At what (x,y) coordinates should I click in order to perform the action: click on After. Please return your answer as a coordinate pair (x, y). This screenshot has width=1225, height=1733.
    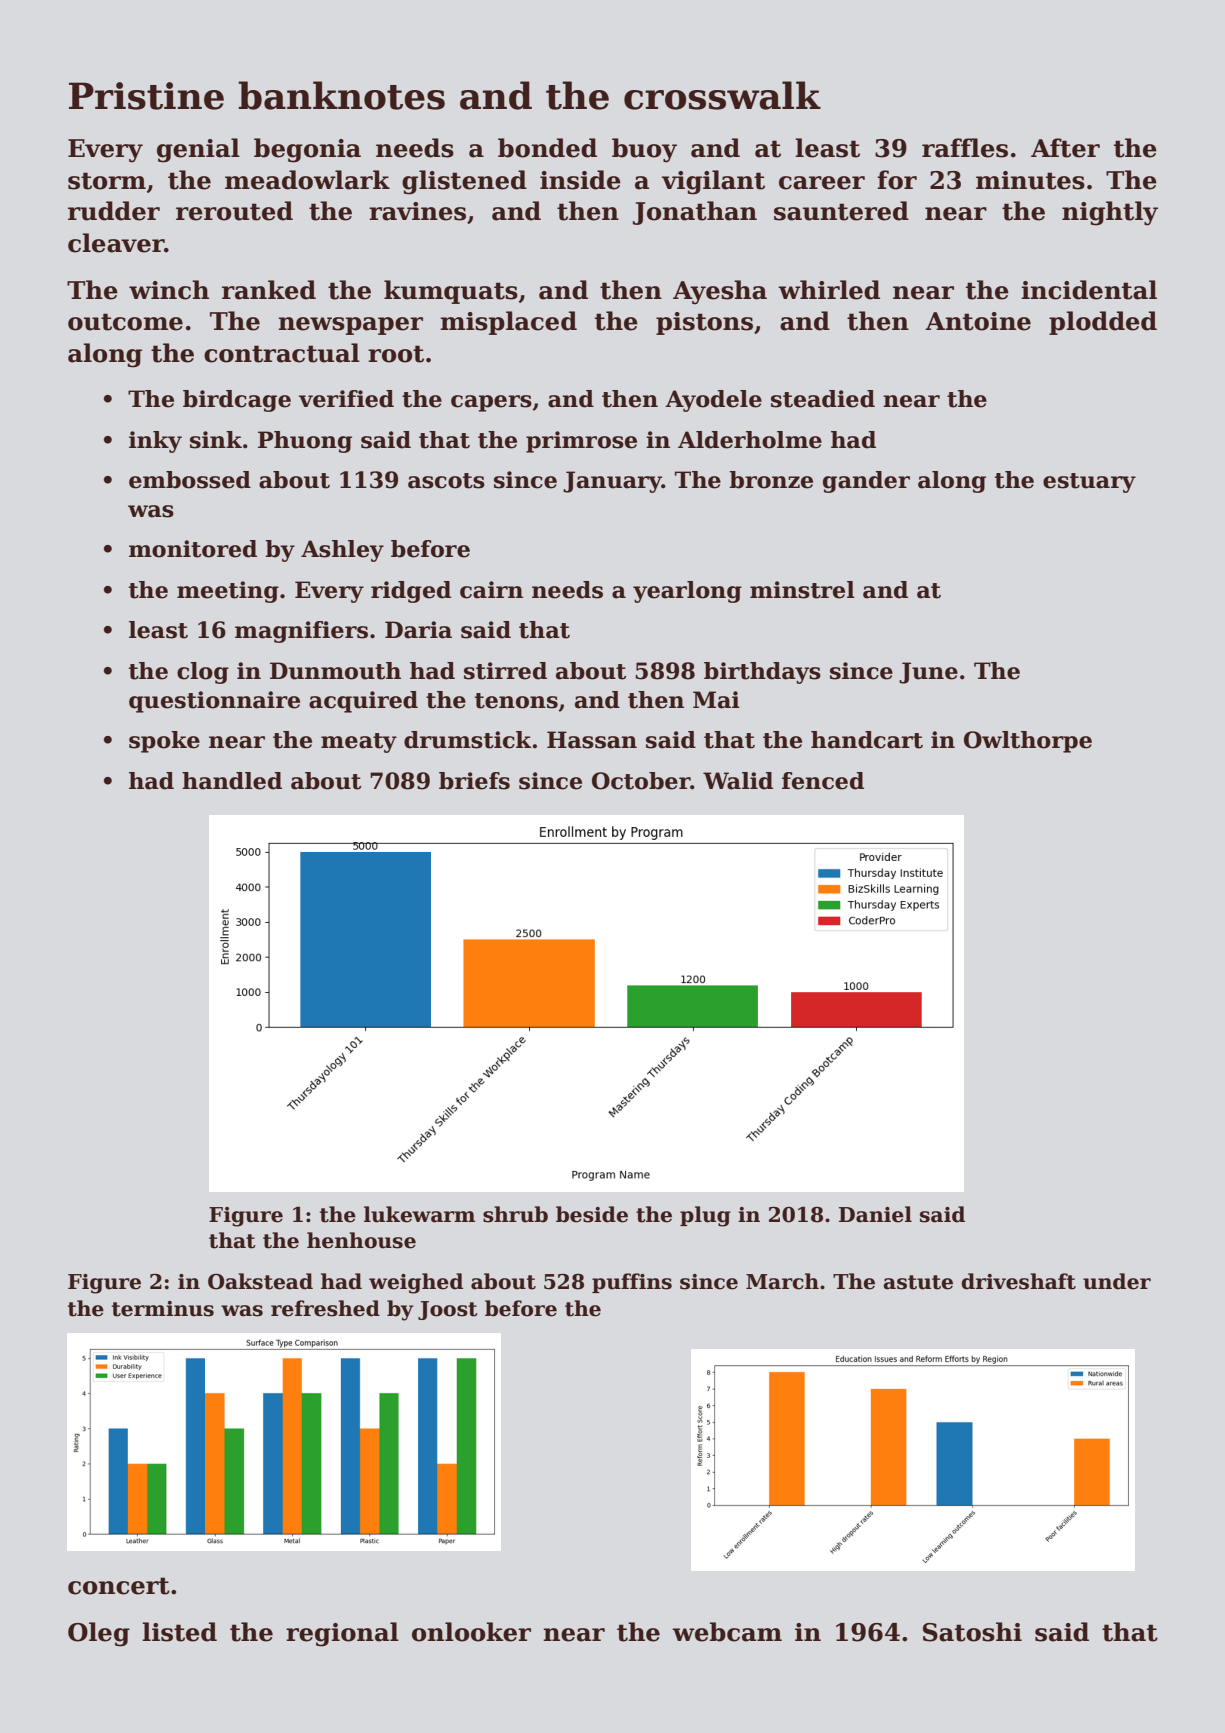
    Looking at the image, I should click on (1065, 148).
